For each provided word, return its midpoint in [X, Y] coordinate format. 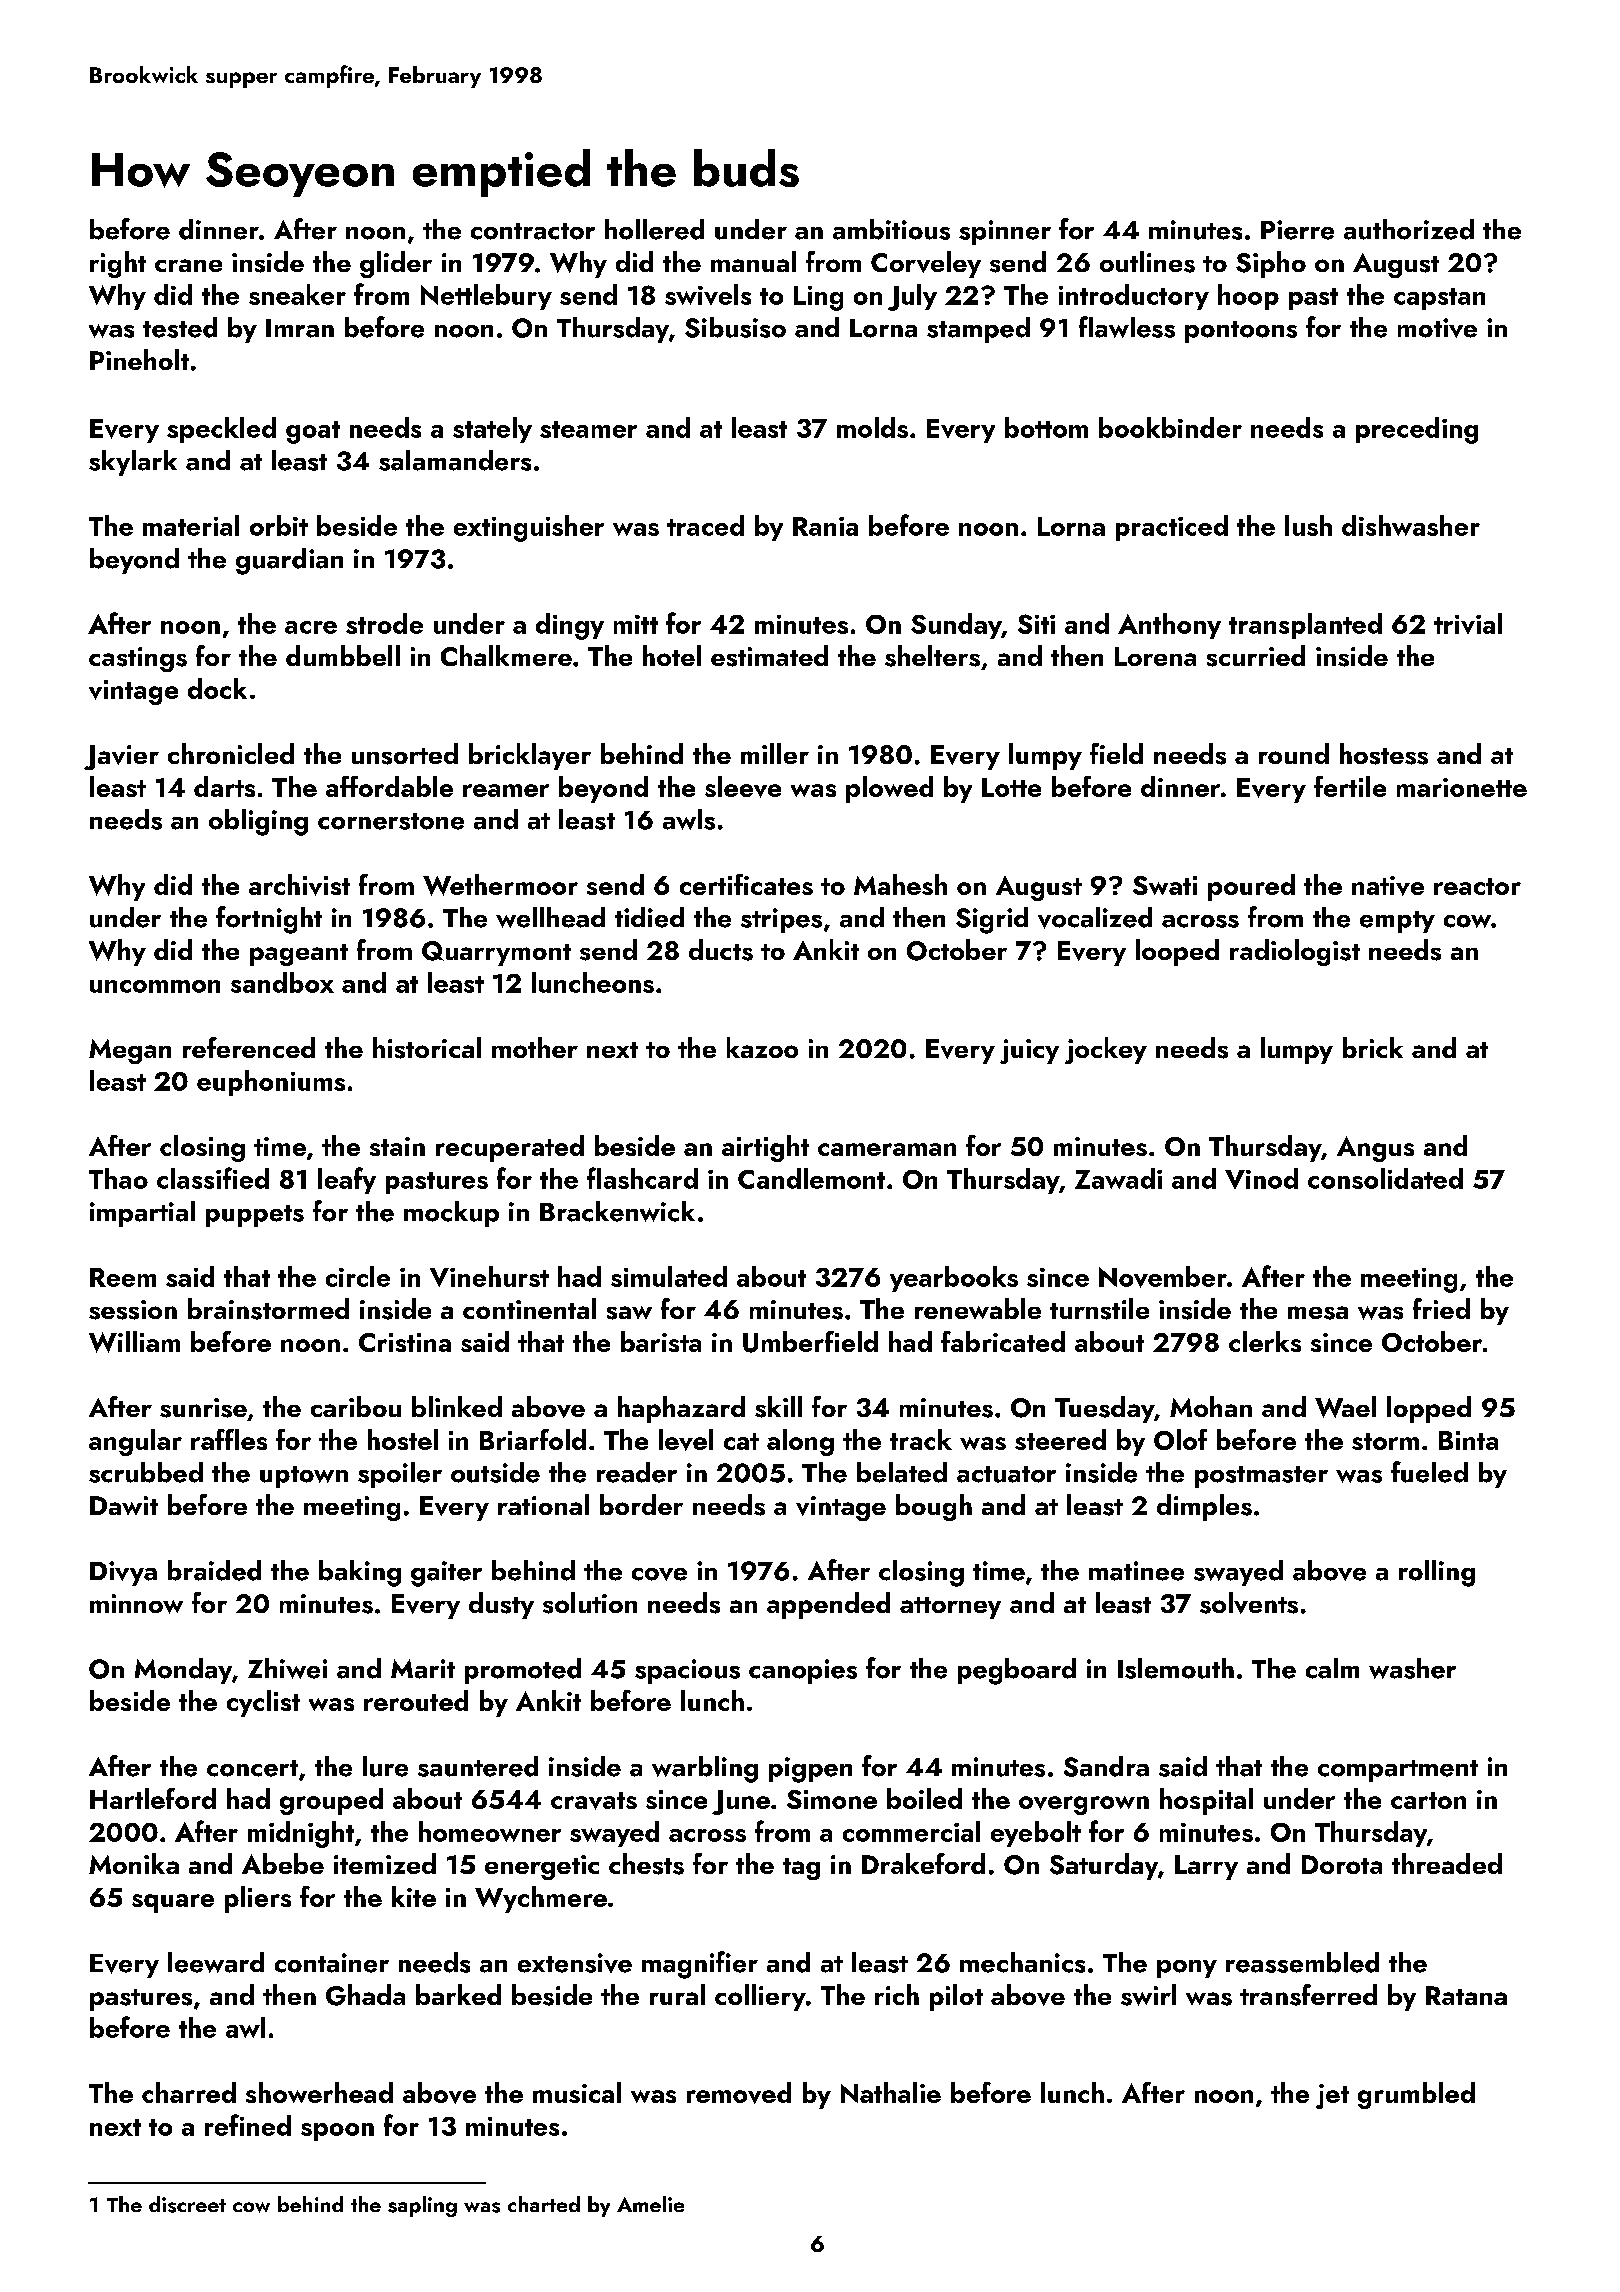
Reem [123, 1277]
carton [1428, 1800]
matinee [1136, 1571]
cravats [594, 1801]
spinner [1005, 232]
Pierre [1297, 230]
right [118, 264]
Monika [134, 1863]
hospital [1206, 1801]
